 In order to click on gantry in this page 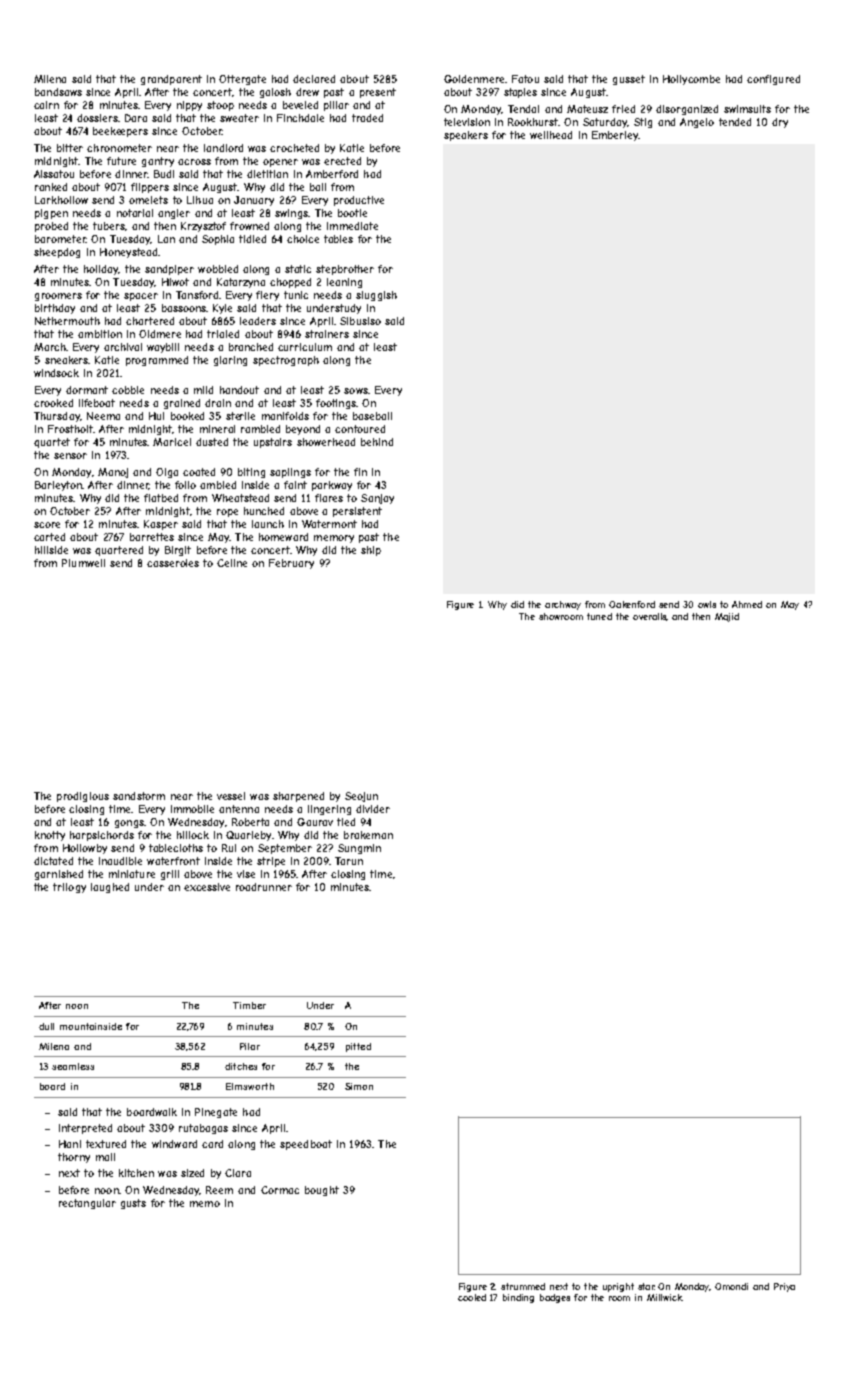, I will do `click(158, 162)`.
